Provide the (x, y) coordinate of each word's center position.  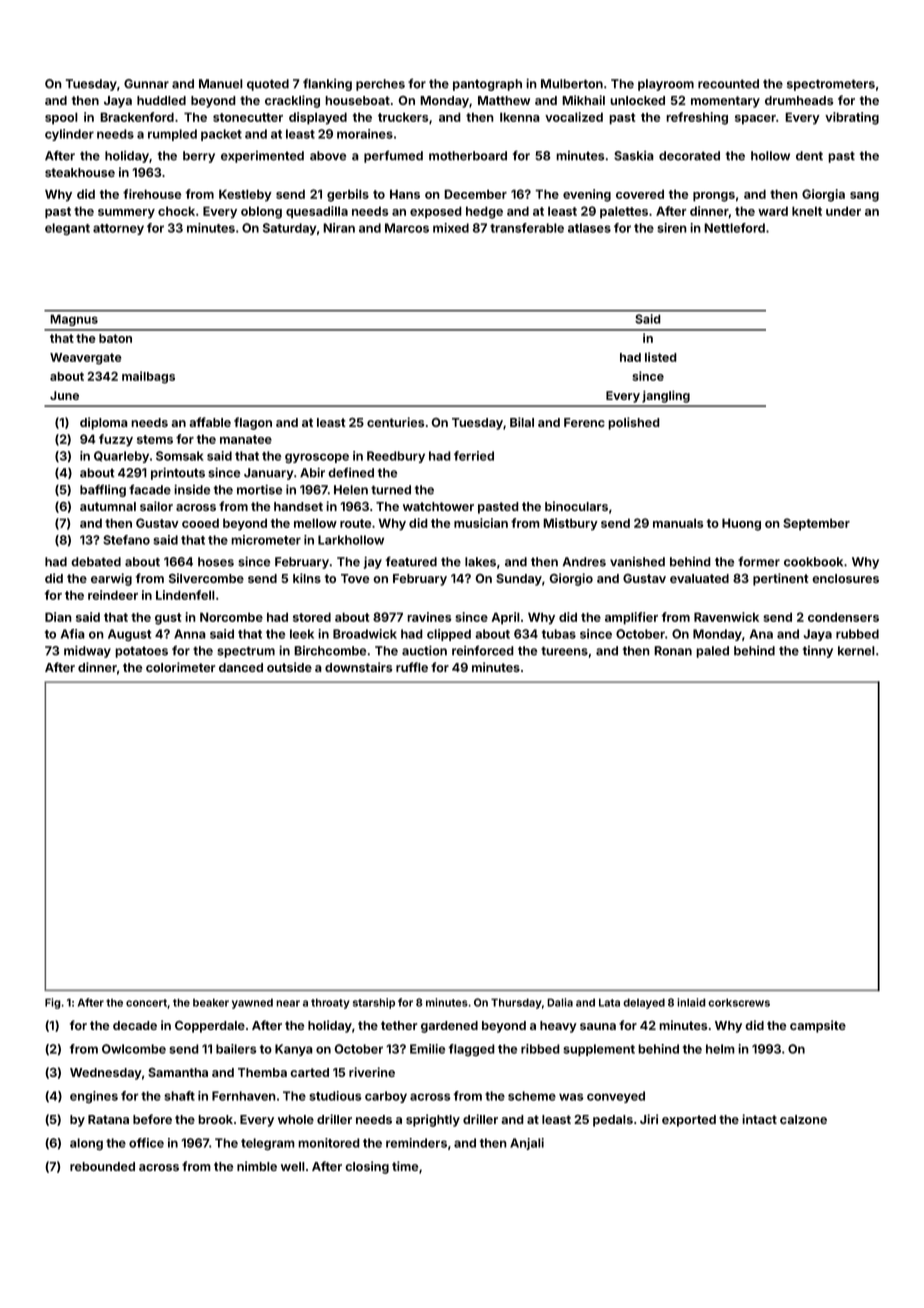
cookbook (813, 562)
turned (391, 490)
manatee (246, 439)
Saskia (634, 156)
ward (773, 211)
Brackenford (137, 117)
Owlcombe (134, 1049)
